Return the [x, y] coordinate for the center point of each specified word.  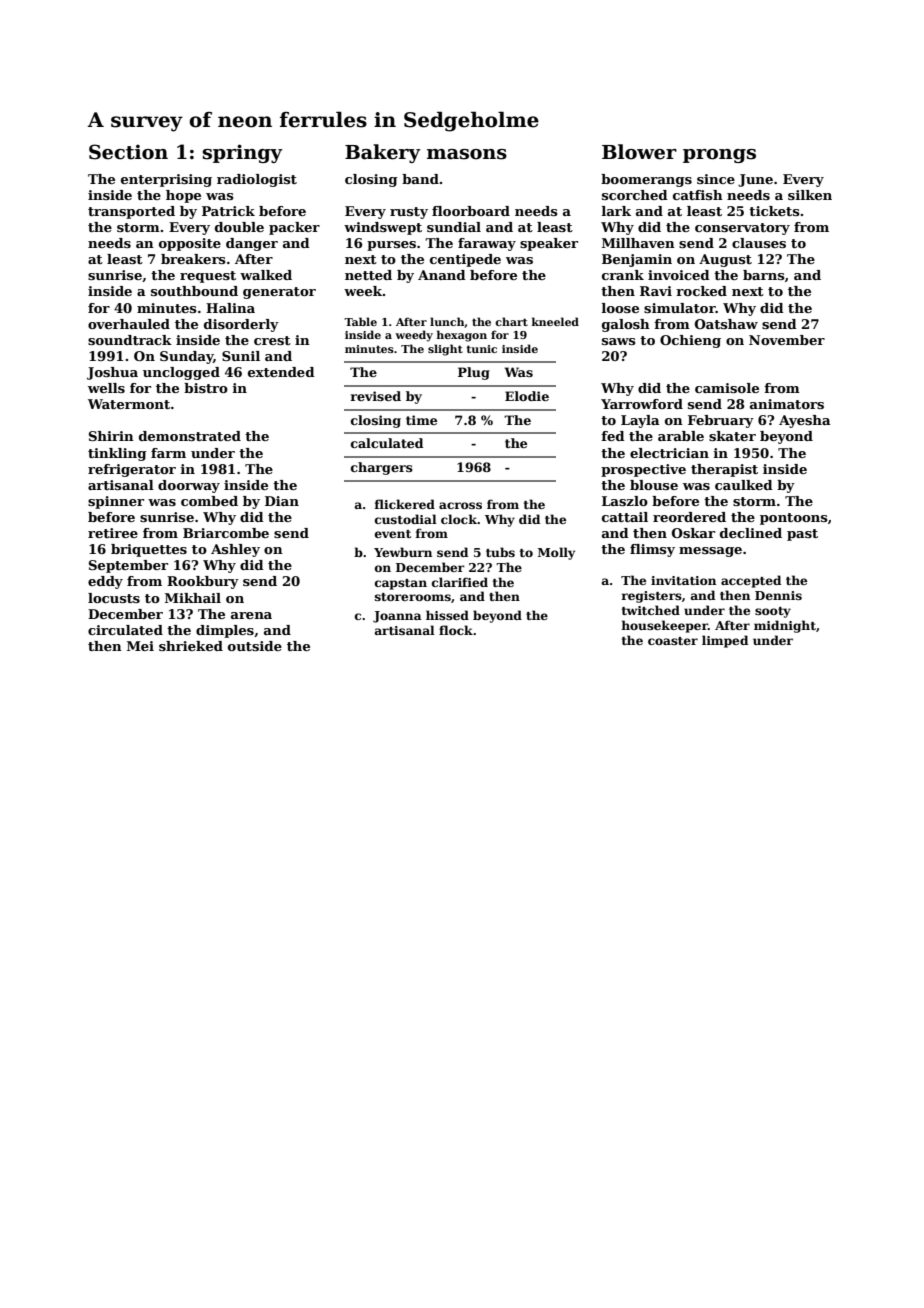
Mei [140, 646]
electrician [669, 453]
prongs [719, 156]
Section [128, 152]
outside [255, 646]
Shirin [111, 436]
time [421, 420]
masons [467, 154]
